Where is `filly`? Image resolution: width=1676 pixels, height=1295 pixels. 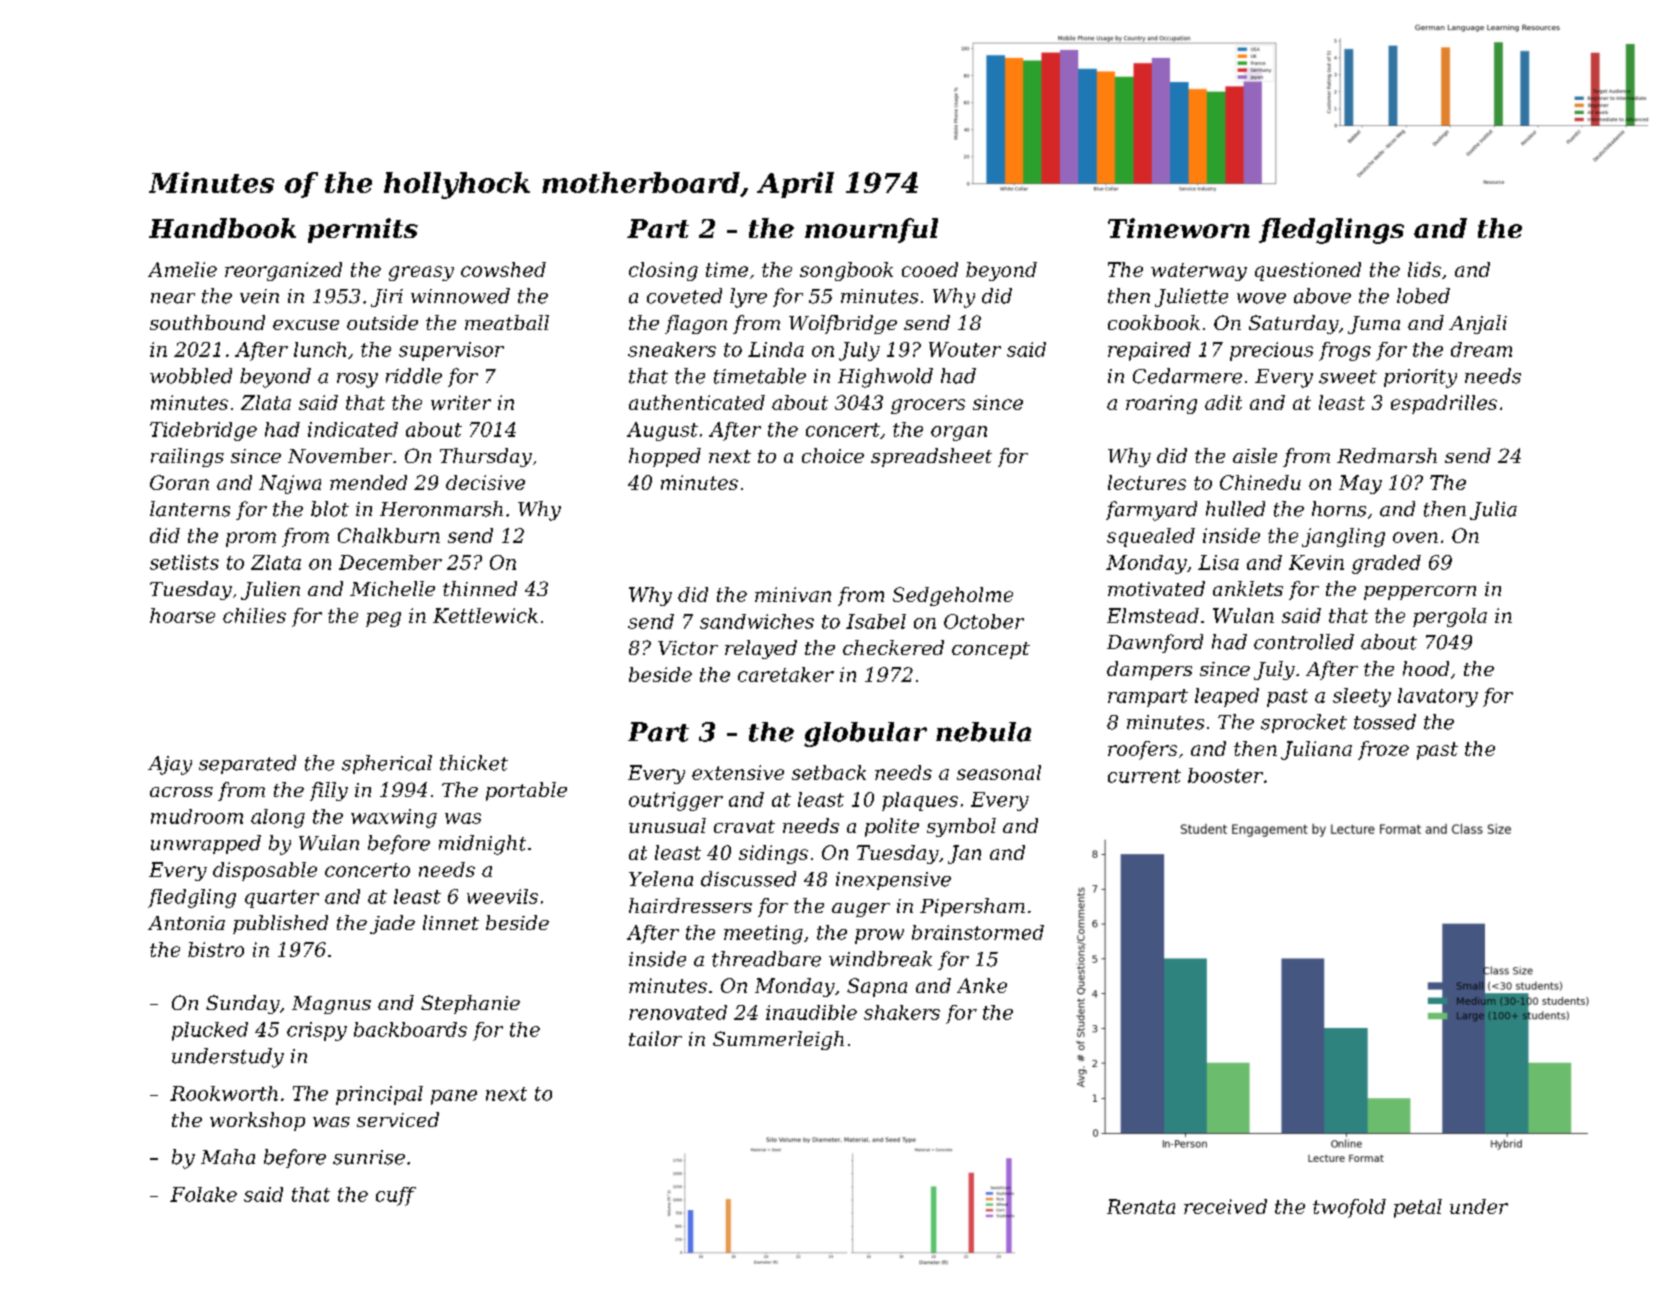
filly is located at coordinates (329, 791).
